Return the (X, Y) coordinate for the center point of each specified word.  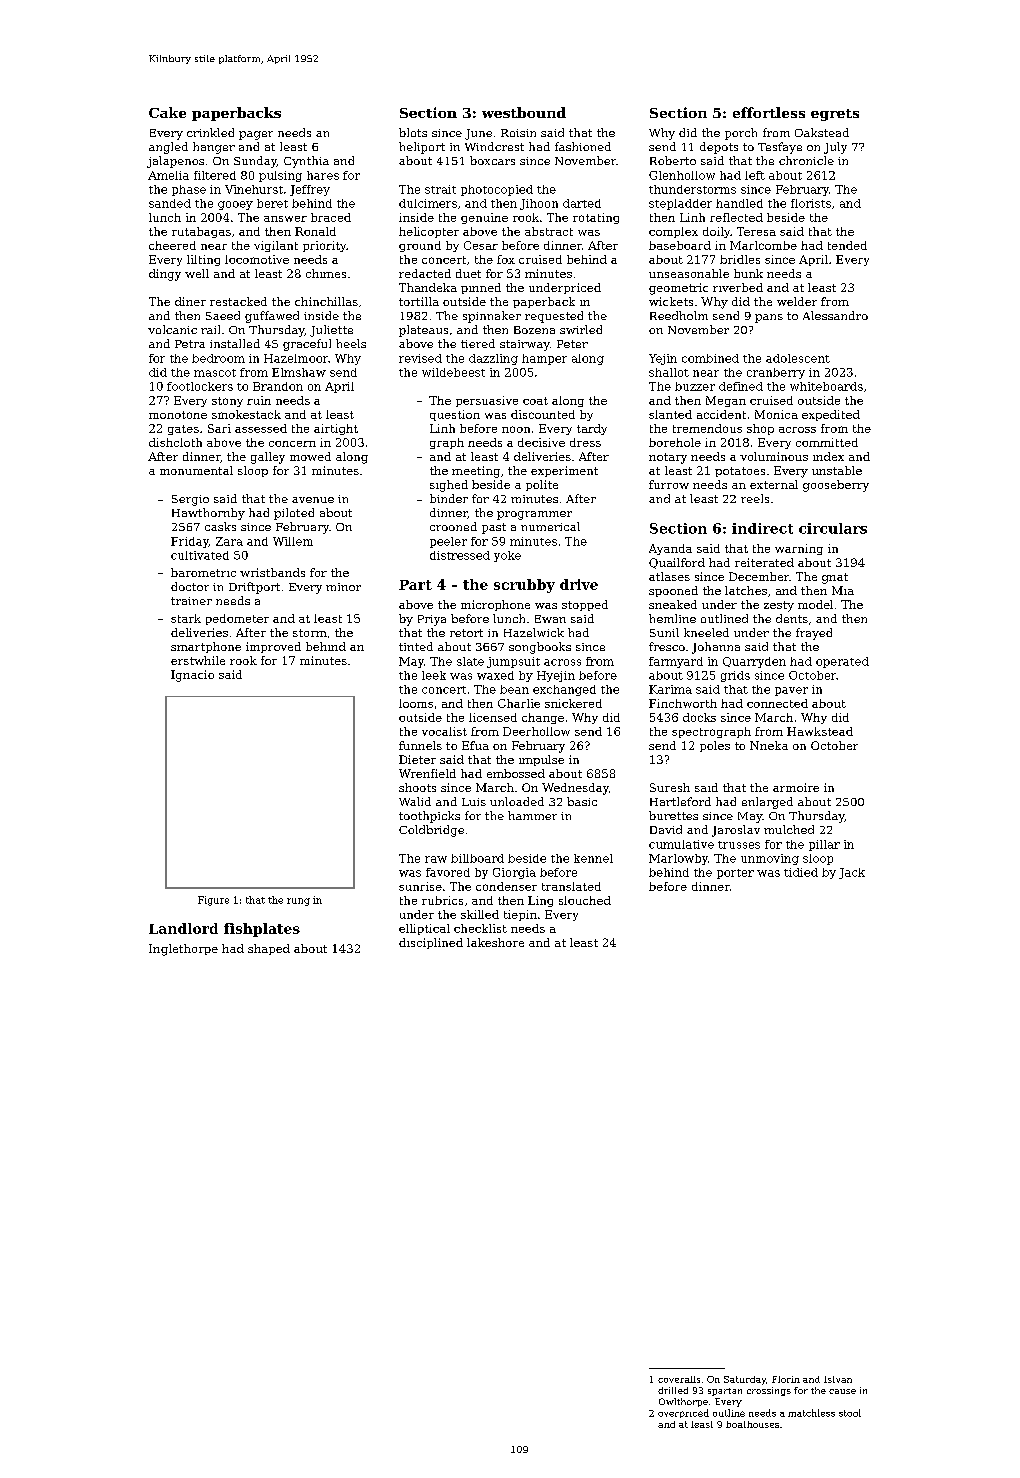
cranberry (776, 373)
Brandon (278, 386)
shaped (269, 949)
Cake (167, 112)
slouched (585, 900)
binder (449, 498)
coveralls (679, 1379)
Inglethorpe (183, 950)
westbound (524, 112)
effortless (769, 112)
